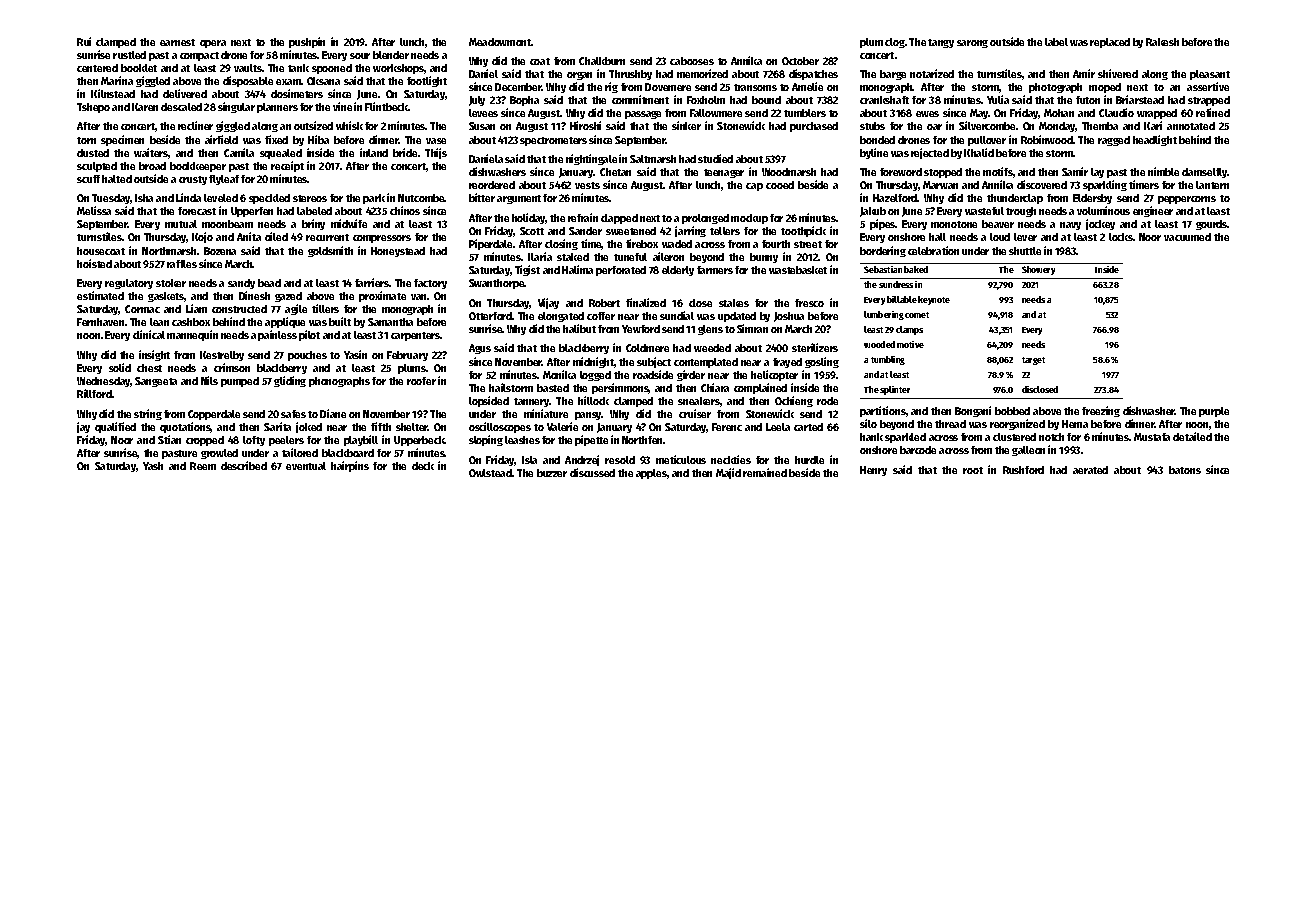  I want to click on pipette, so click(591, 440).
